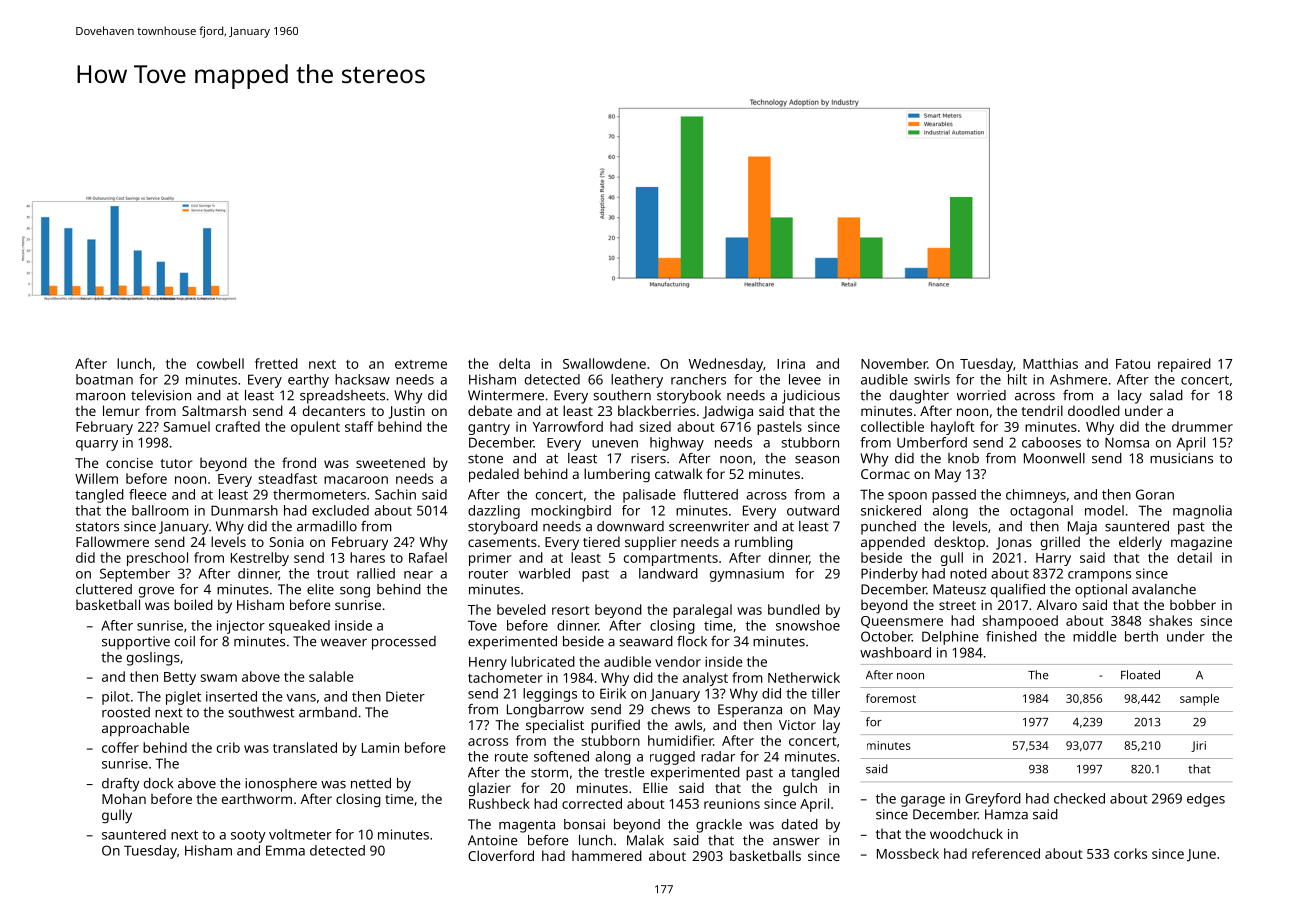  I want to click on opulent, so click(315, 428).
